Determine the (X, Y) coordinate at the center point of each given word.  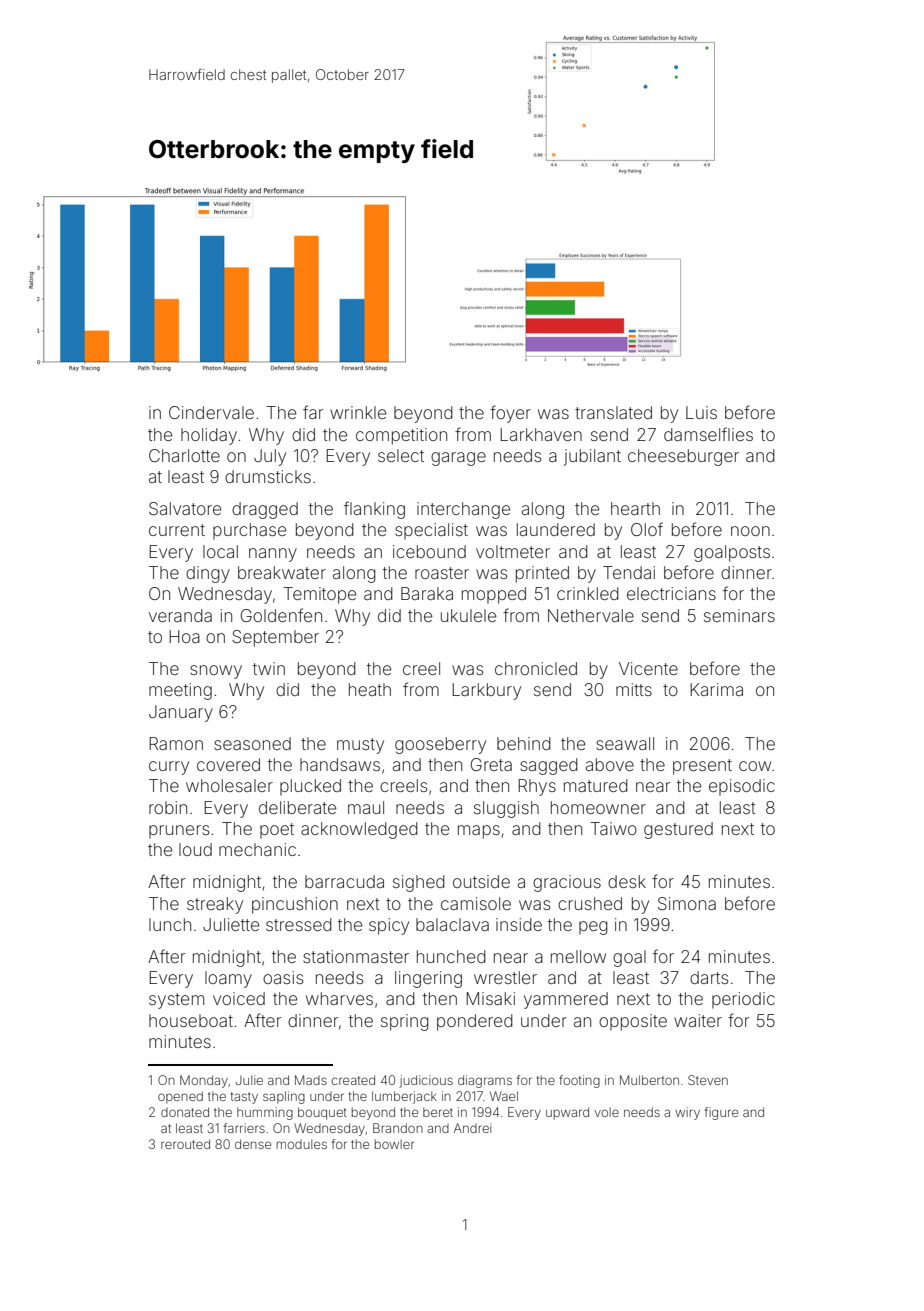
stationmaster (356, 956)
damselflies (708, 434)
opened (180, 1097)
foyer (510, 414)
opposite (633, 1022)
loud (195, 849)
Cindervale (211, 412)
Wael (504, 1096)
